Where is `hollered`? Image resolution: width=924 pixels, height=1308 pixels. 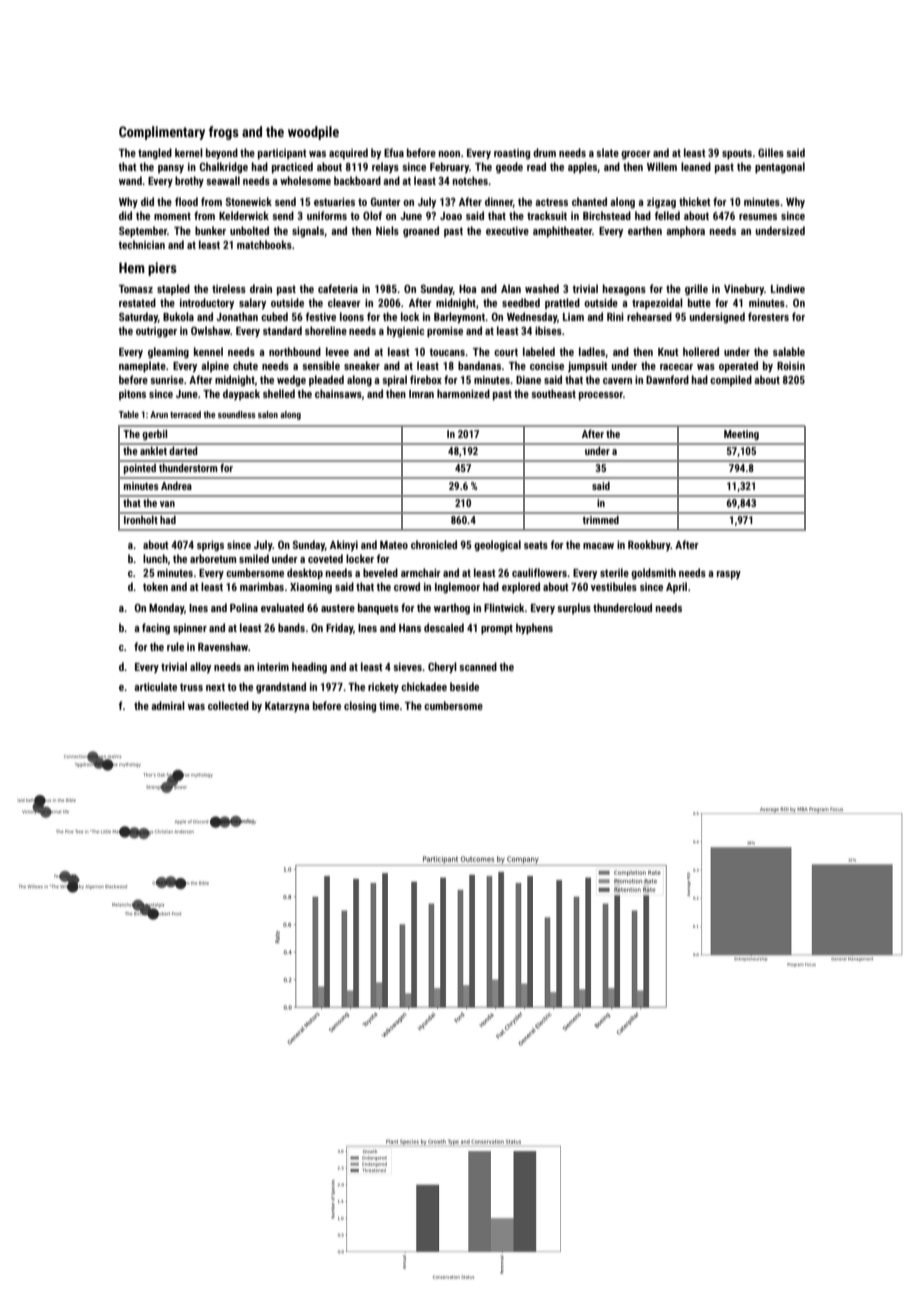
hollered is located at coordinates (701, 351).
